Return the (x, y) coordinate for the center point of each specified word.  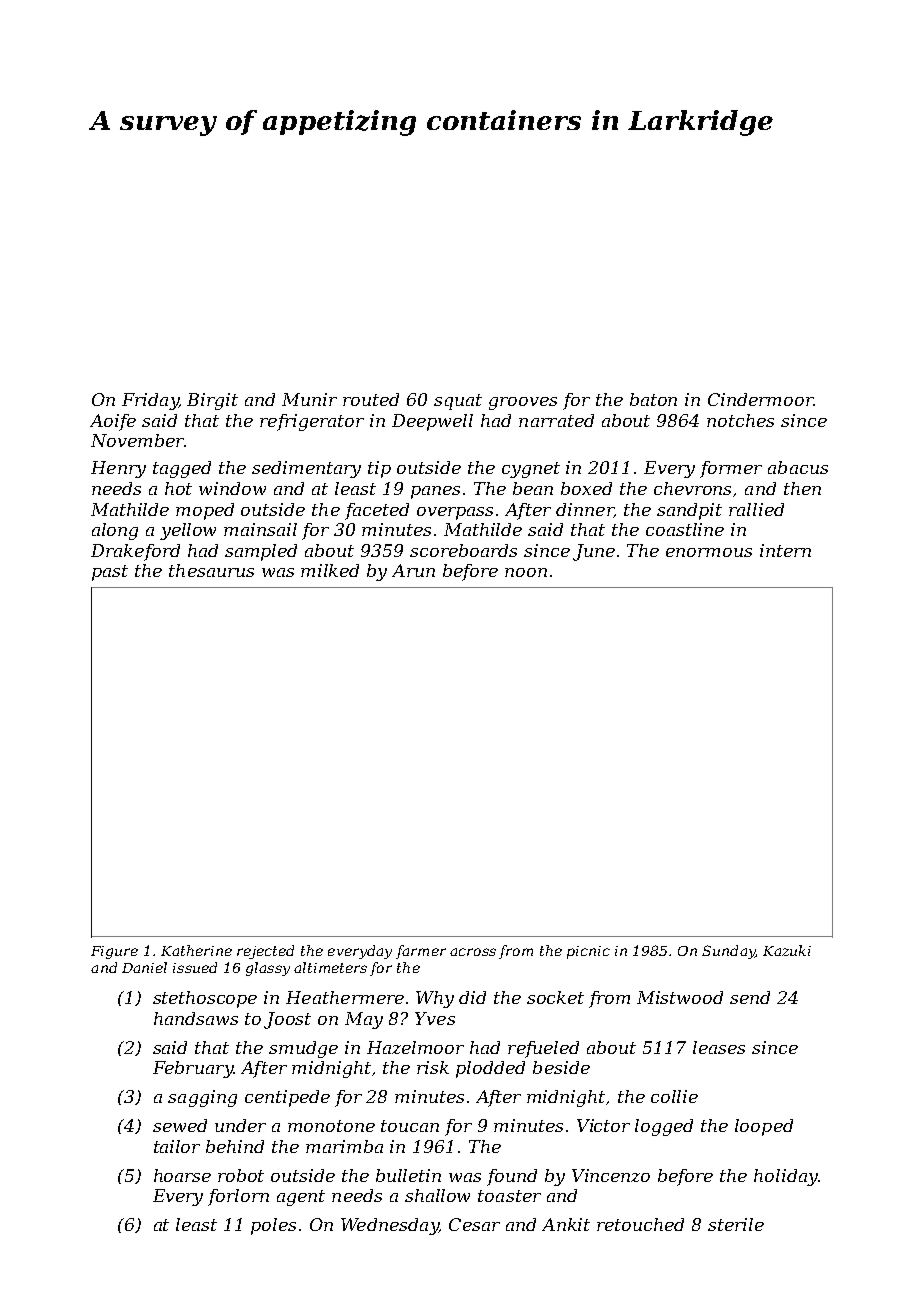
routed (371, 399)
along (115, 531)
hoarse (182, 1175)
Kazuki (787, 950)
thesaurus (211, 570)
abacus (798, 467)
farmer (421, 952)
